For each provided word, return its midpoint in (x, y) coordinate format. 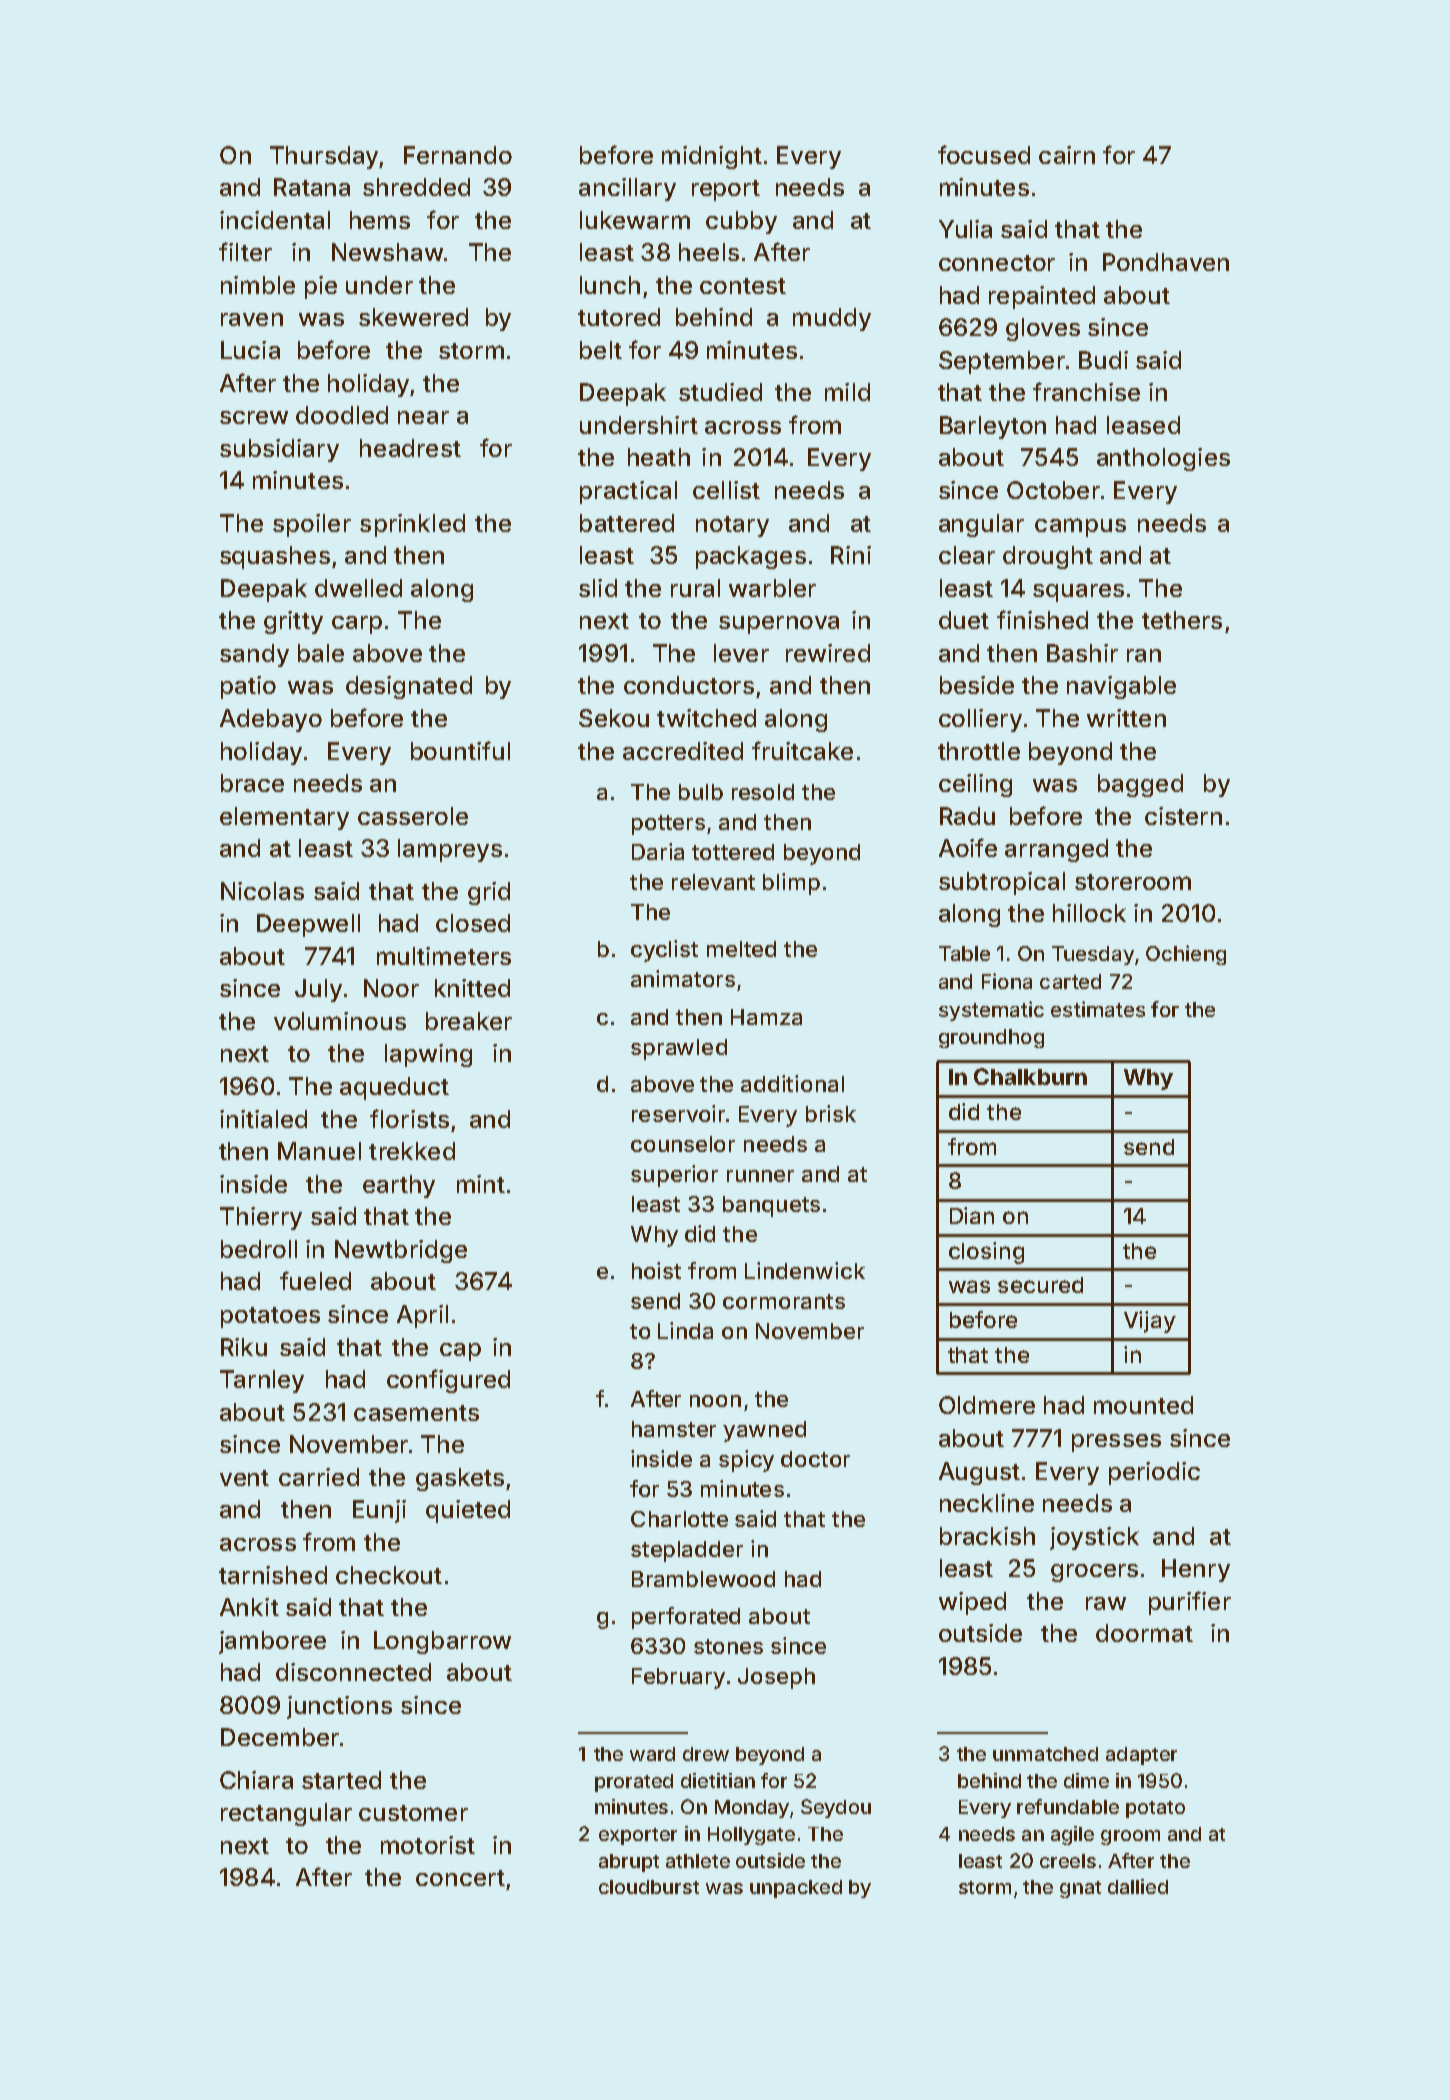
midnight (712, 157)
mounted (1143, 1405)
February (678, 1678)
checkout (389, 1575)
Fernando (458, 155)
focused (984, 154)
